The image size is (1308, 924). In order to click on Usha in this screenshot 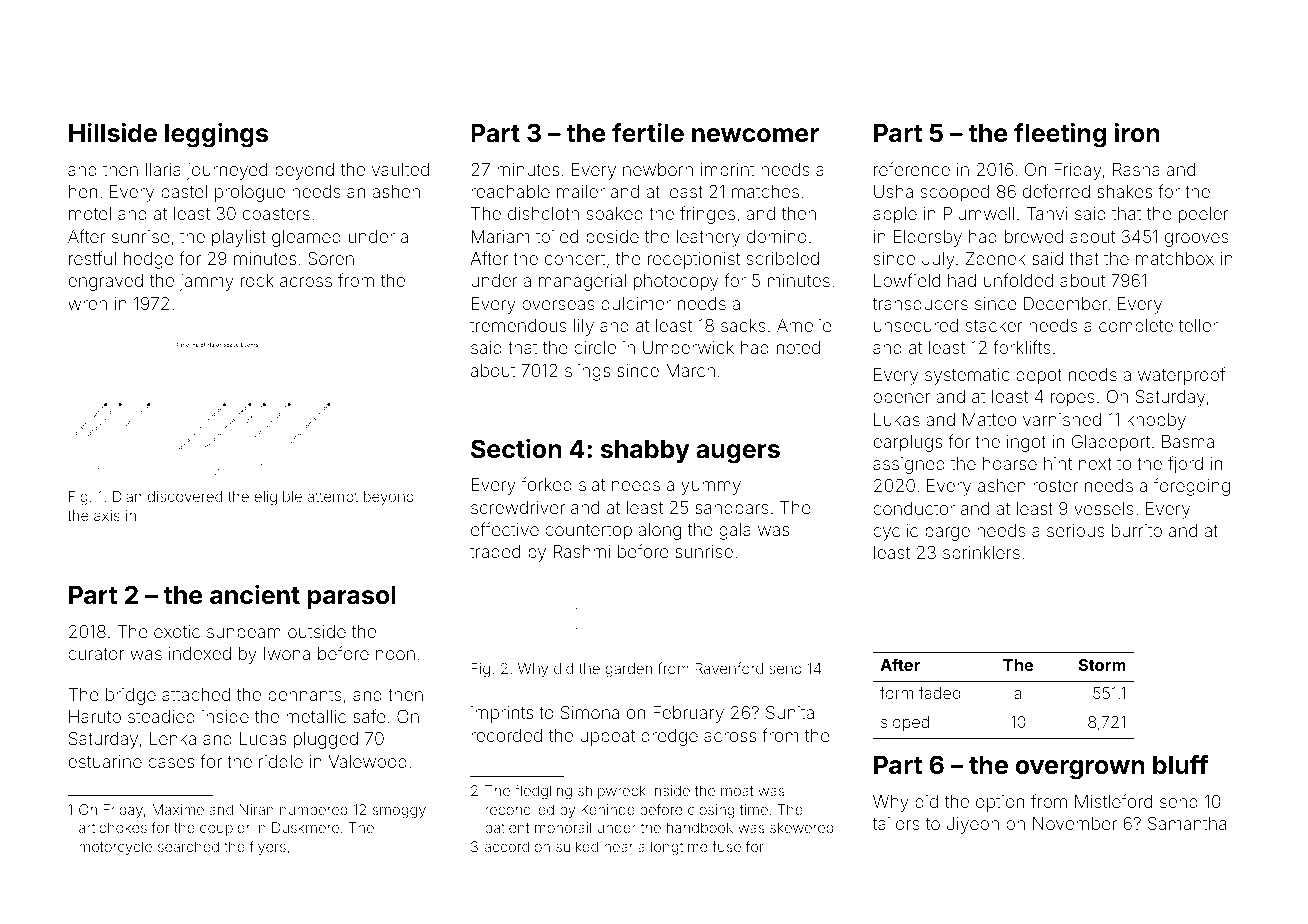, I will do `click(893, 191)`.
